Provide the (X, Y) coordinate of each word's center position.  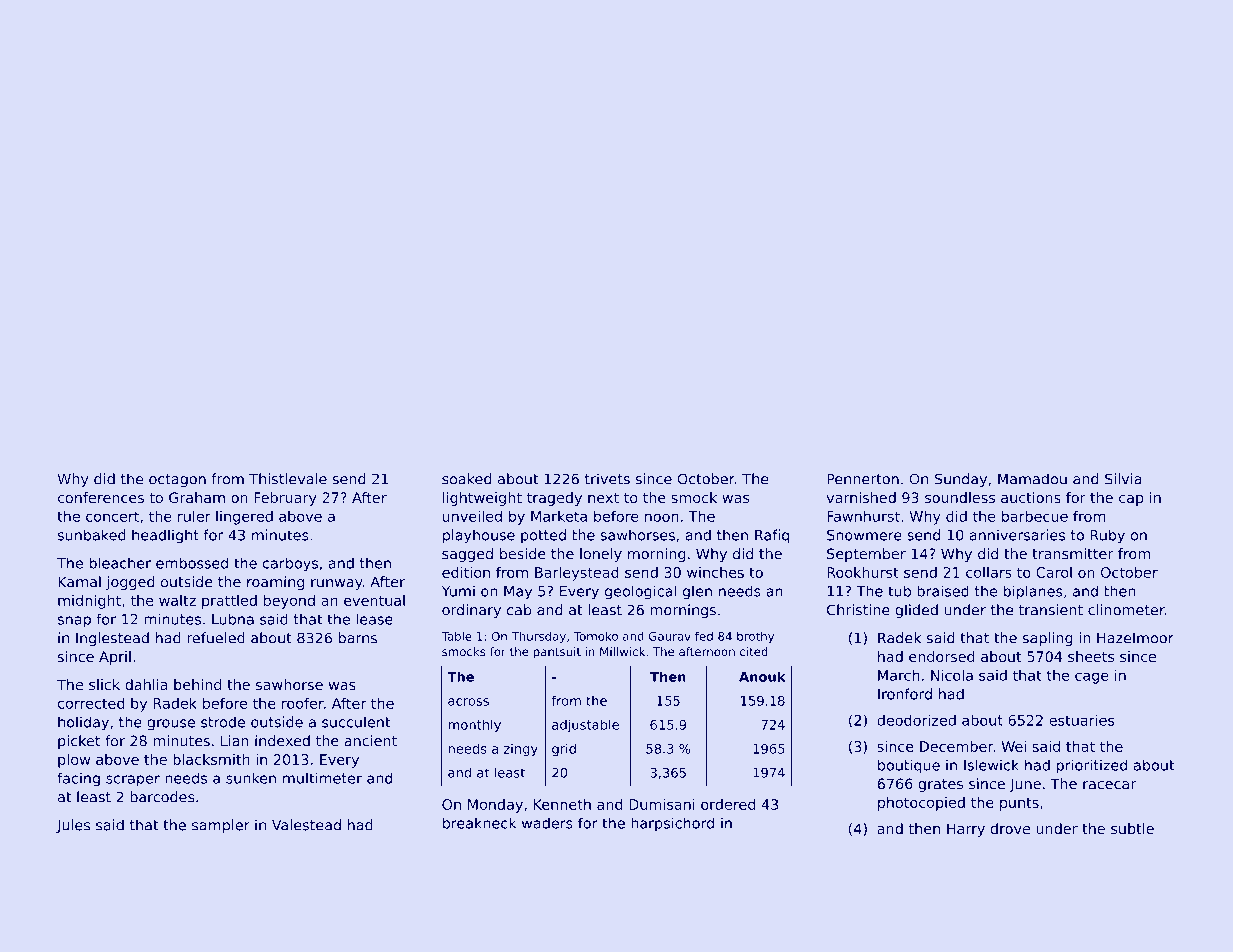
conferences (101, 497)
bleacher (120, 563)
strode (223, 722)
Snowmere (864, 535)
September (866, 555)
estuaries (1081, 720)
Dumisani (662, 804)
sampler (221, 826)
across (468, 702)
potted (543, 536)
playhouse (479, 536)
